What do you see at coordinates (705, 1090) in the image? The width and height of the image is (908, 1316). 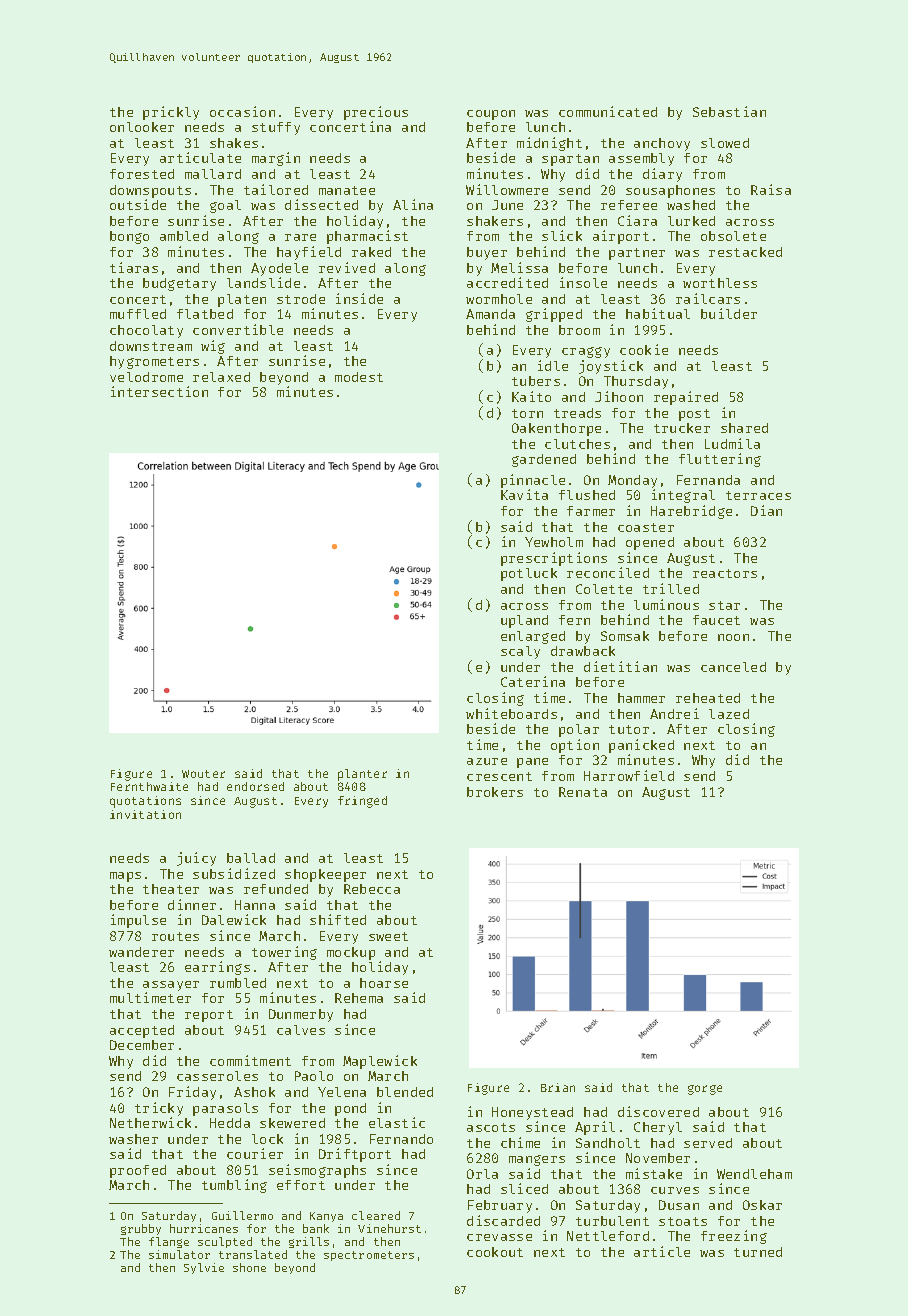 I see `gorge` at bounding box center [705, 1090].
